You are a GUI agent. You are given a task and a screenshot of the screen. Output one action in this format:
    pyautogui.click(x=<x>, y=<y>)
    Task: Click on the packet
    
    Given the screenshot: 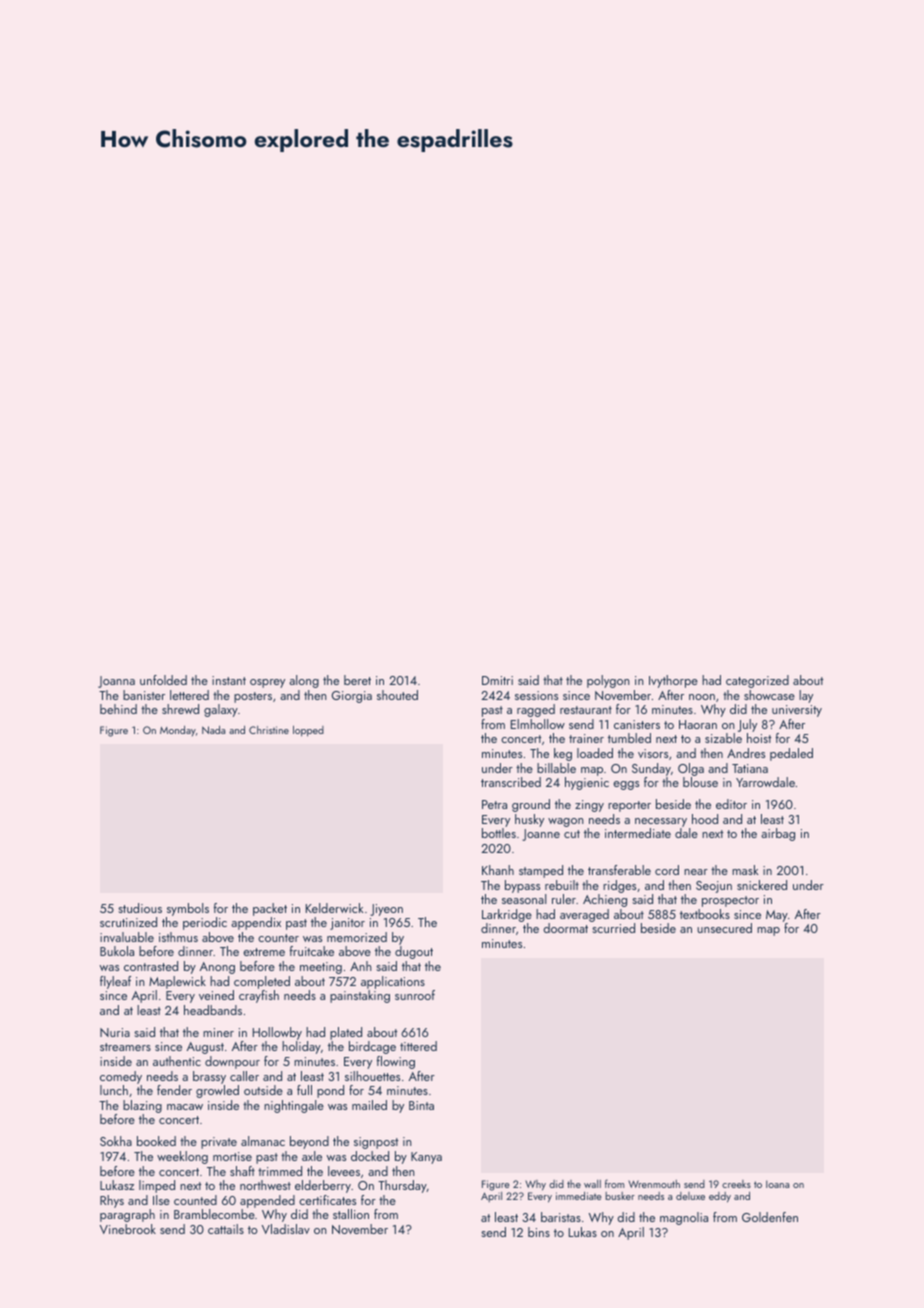 What is the action you would take?
    pyautogui.click(x=270, y=909)
